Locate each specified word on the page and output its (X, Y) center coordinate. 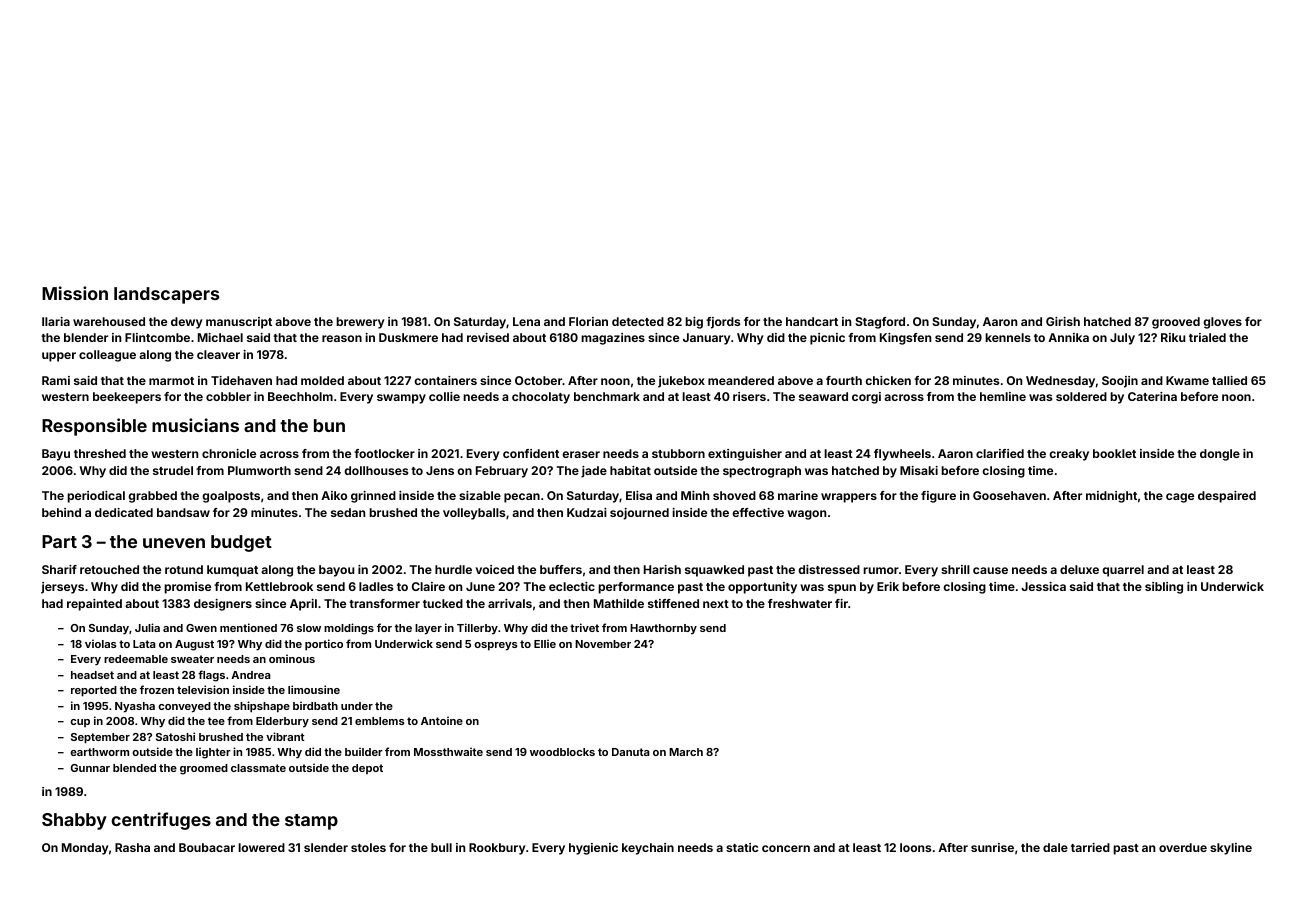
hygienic (593, 849)
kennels (1008, 337)
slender (326, 847)
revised (488, 337)
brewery (360, 323)
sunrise (992, 847)
